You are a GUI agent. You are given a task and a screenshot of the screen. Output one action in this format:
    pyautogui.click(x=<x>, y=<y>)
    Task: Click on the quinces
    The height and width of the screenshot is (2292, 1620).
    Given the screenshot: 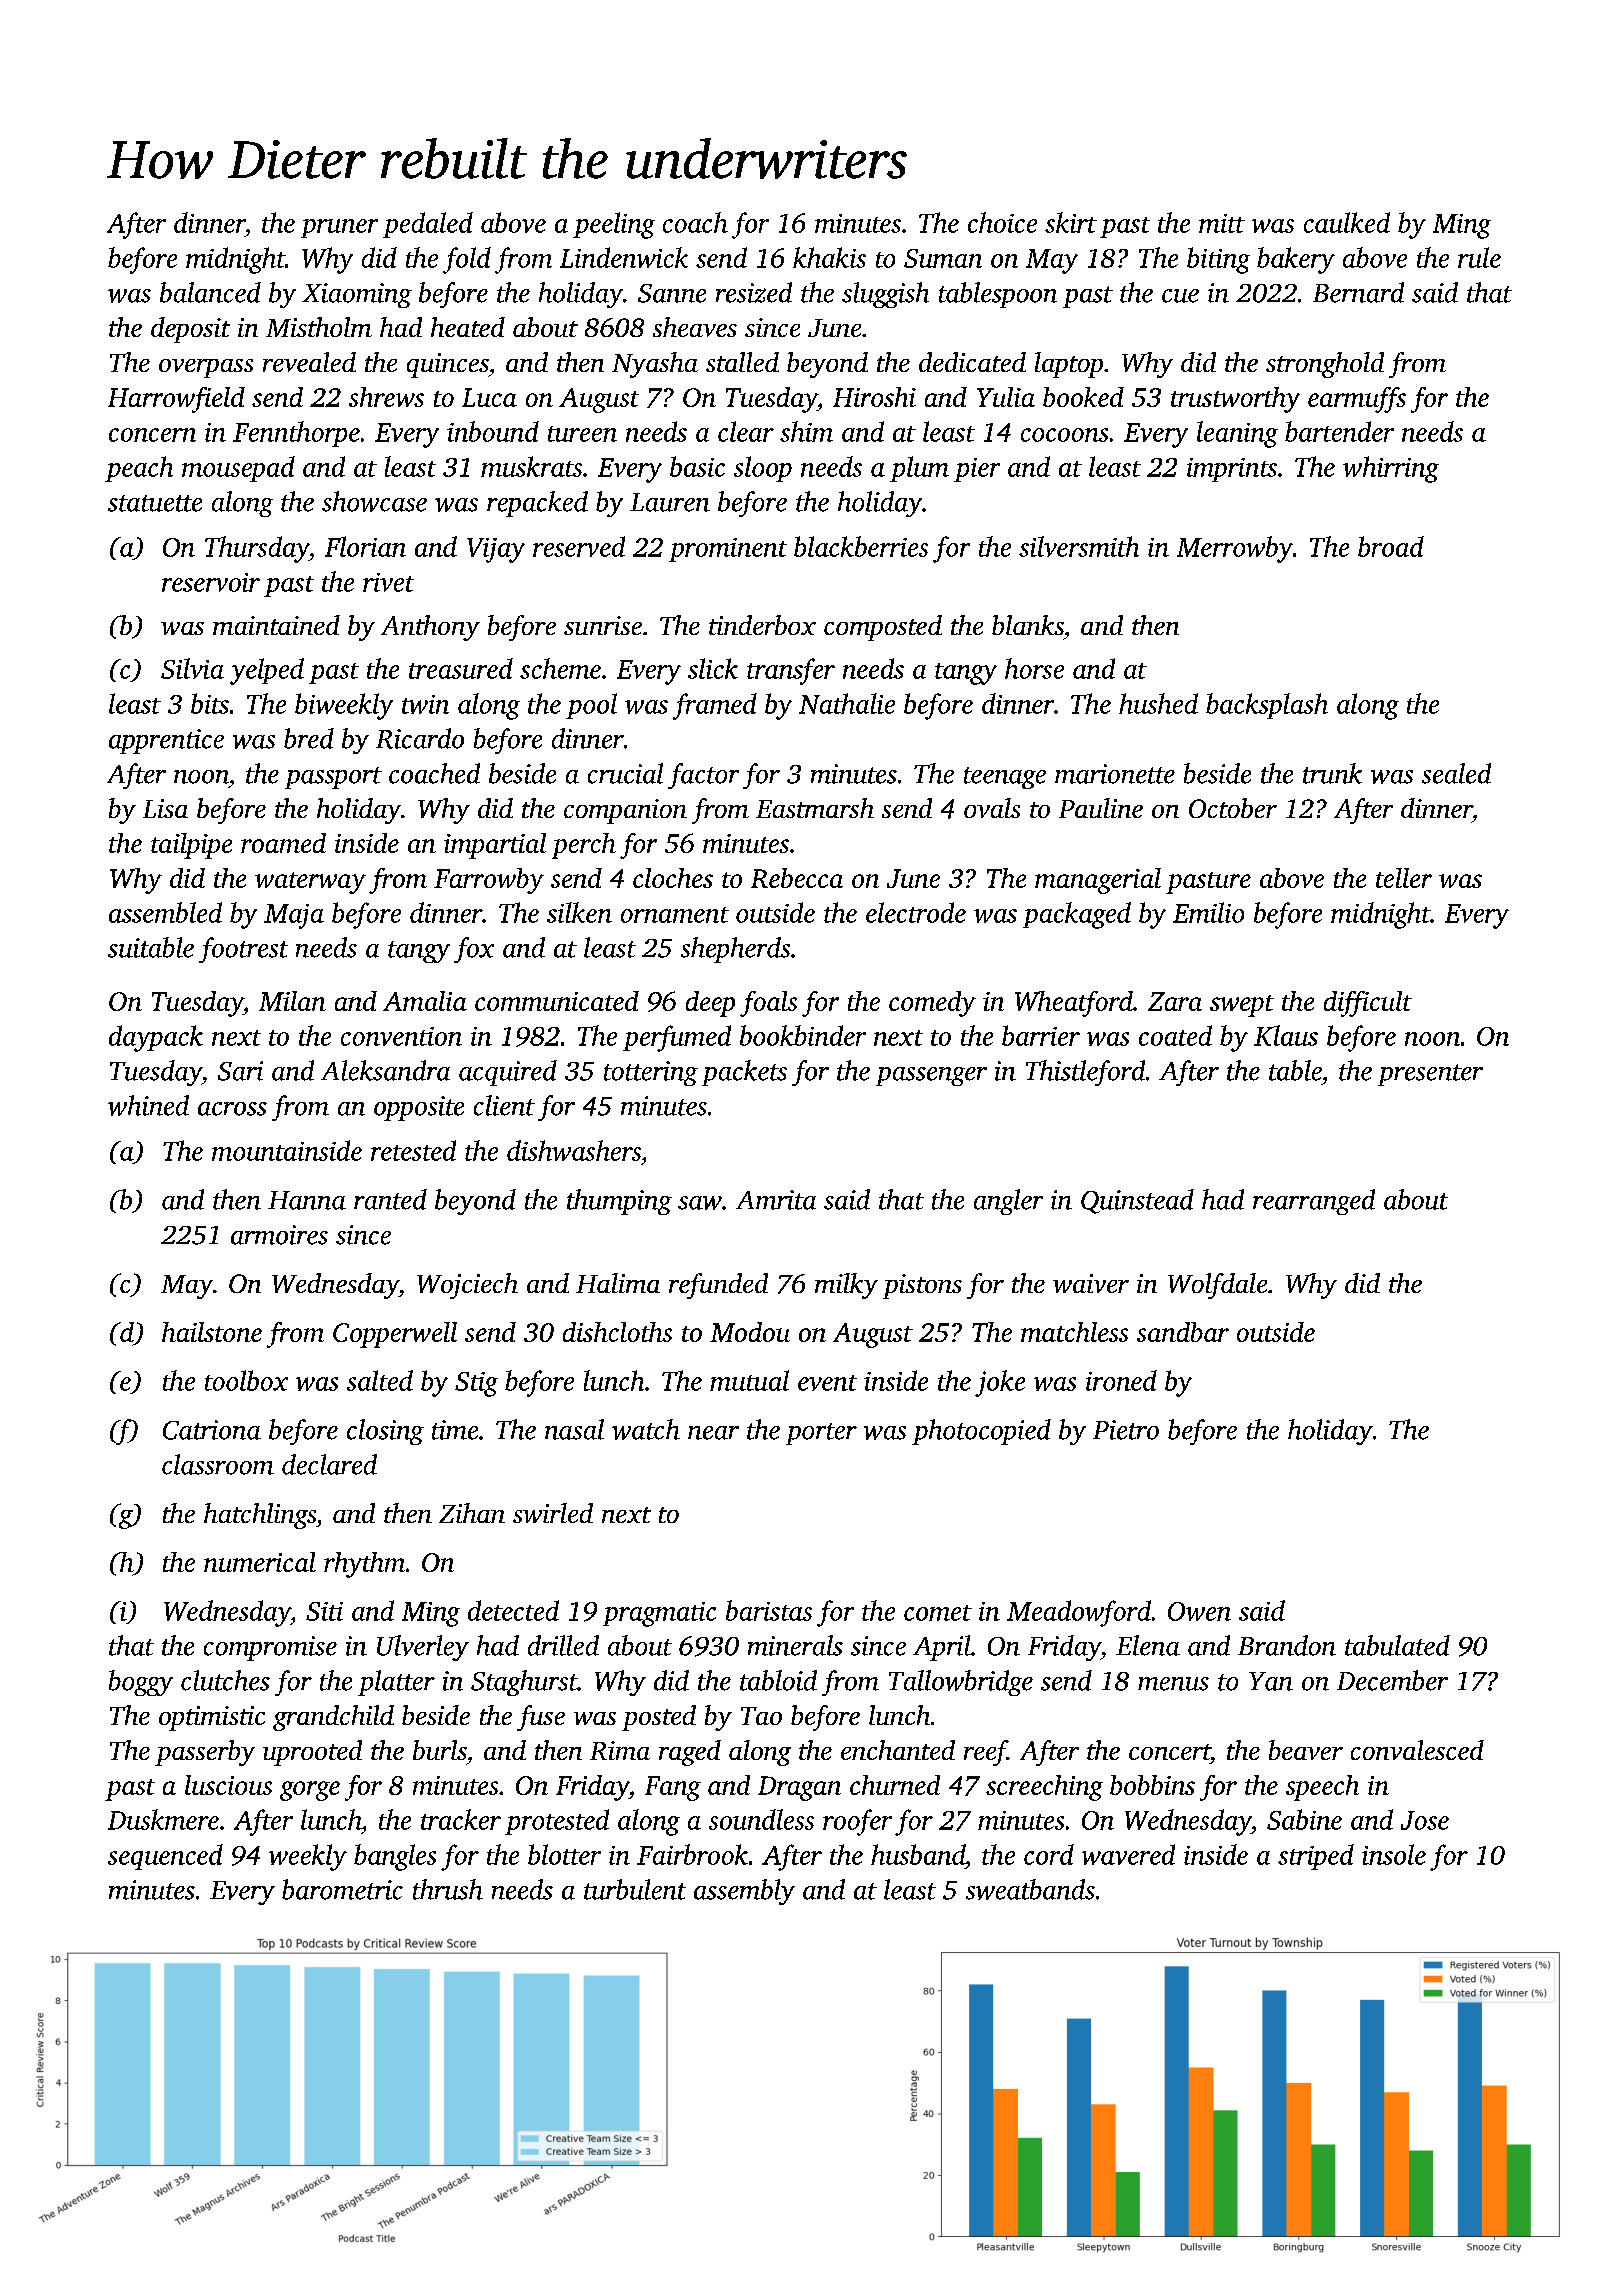 What is the action you would take?
    pyautogui.click(x=448, y=365)
